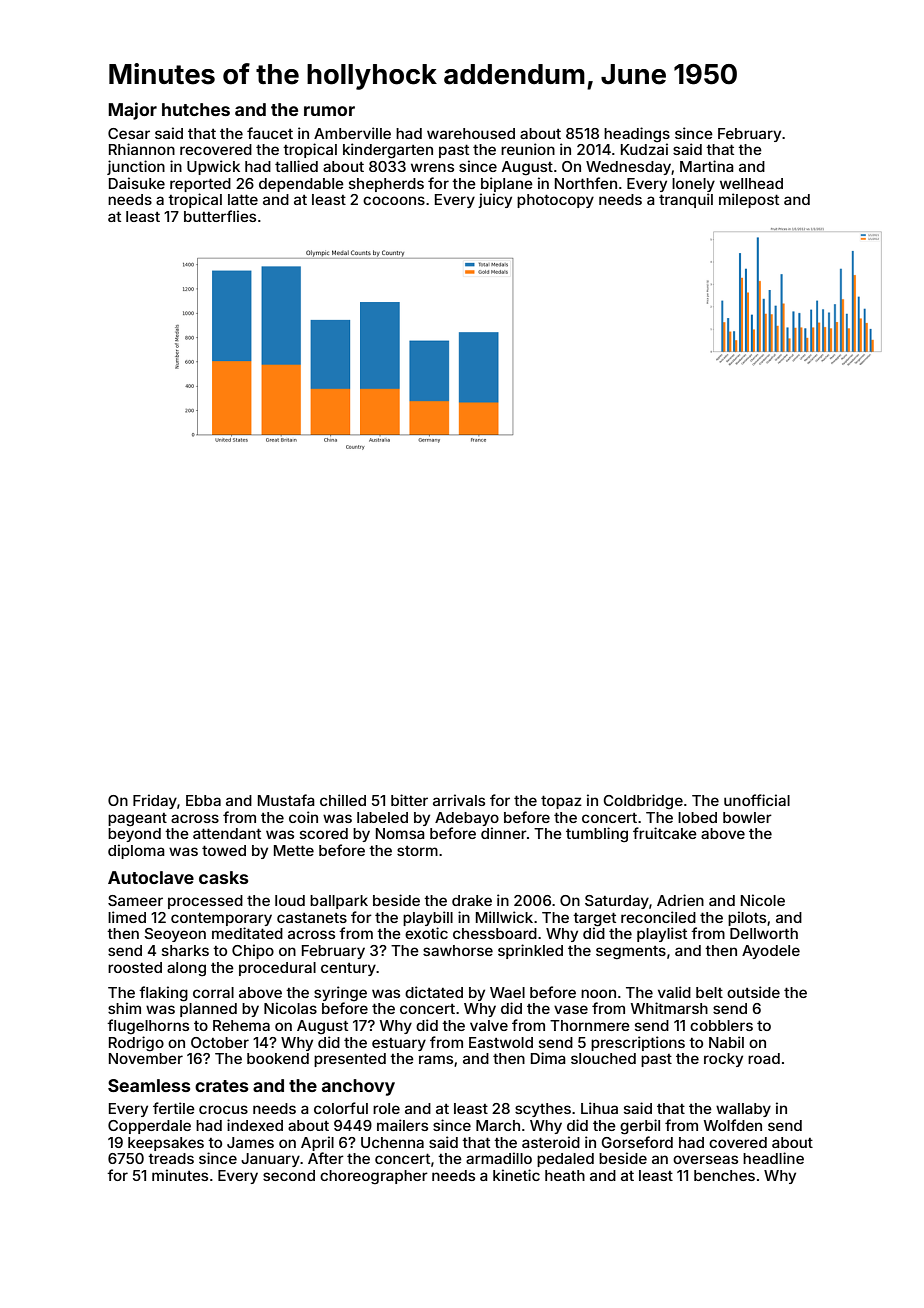 This page has height=1308, width=924. What do you see at coordinates (732, 1125) in the page?
I see `Wolfden` at bounding box center [732, 1125].
